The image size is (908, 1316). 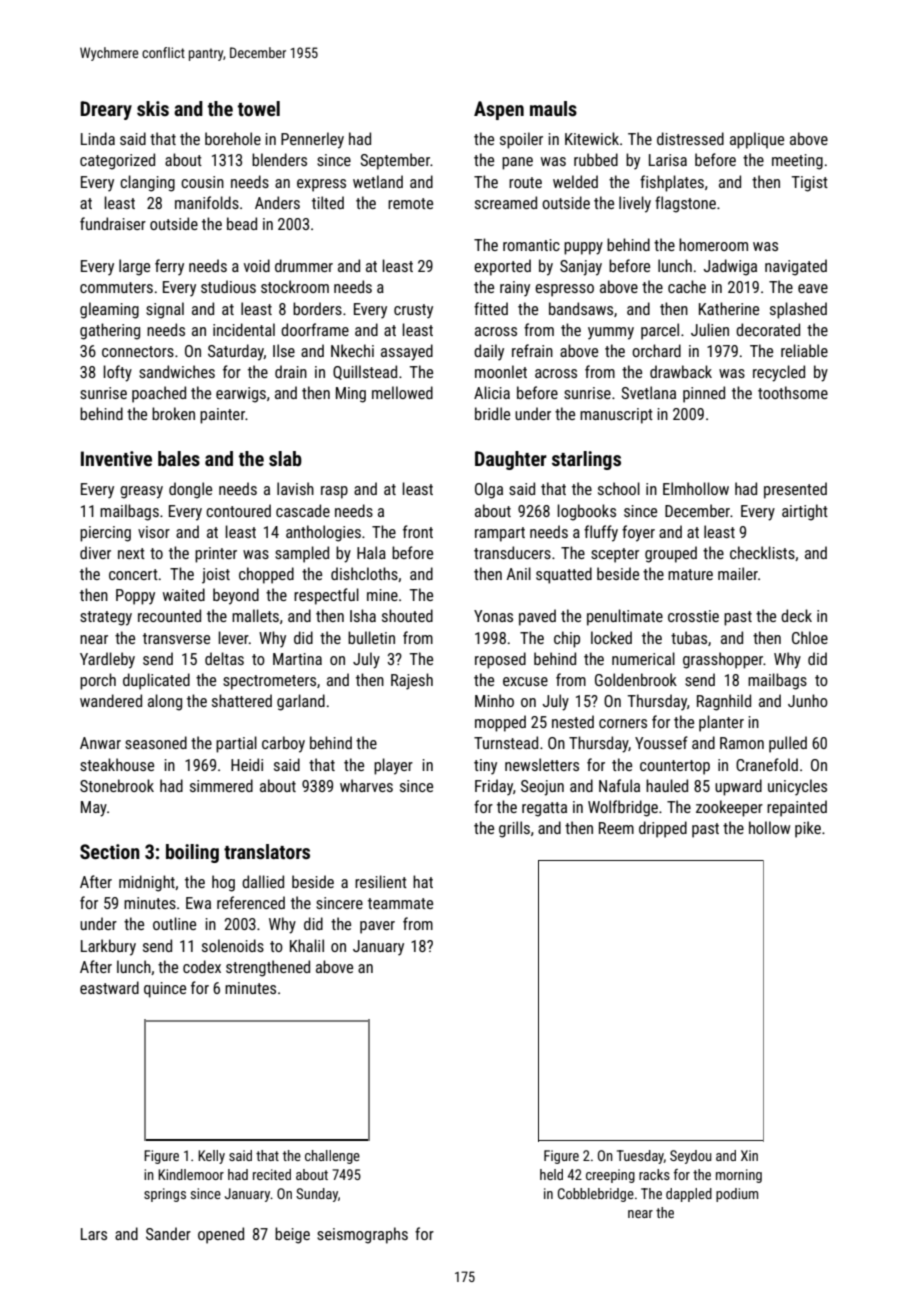 What do you see at coordinates (362, 1235) in the document?
I see `seismographs` at bounding box center [362, 1235].
